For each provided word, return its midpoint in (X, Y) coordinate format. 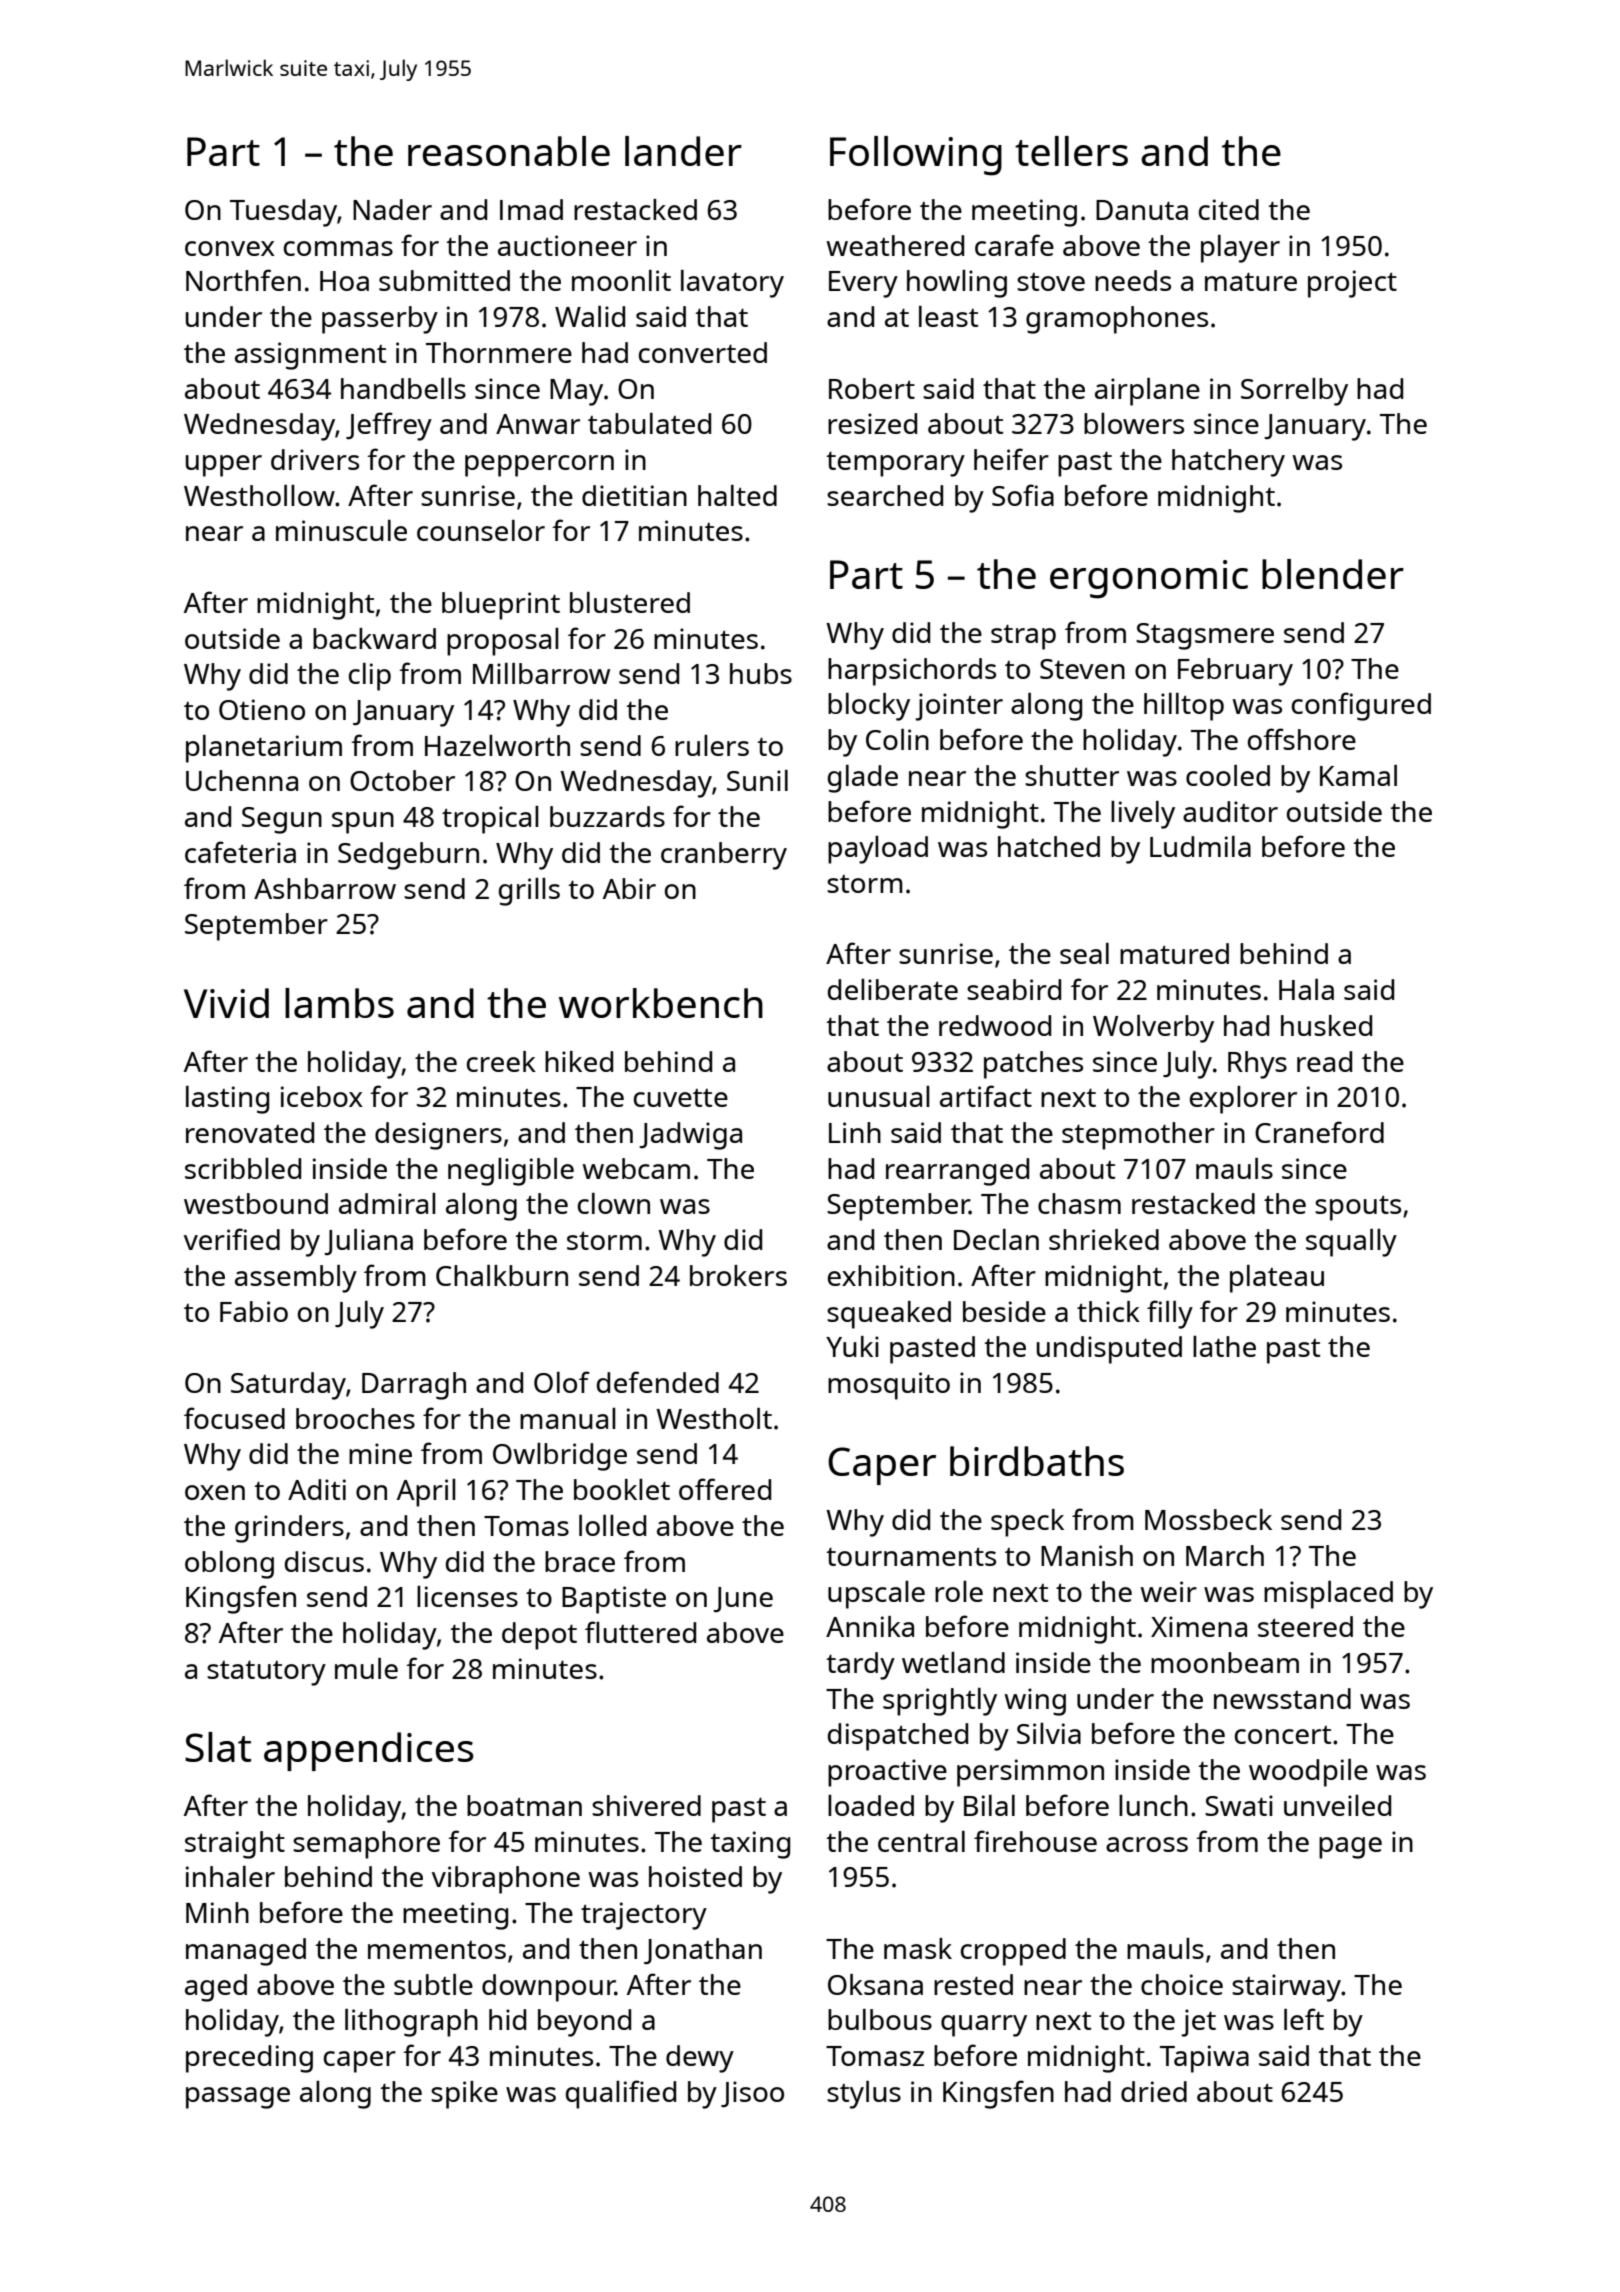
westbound (256, 1203)
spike (464, 2095)
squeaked (889, 1315)
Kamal (1358, 775)
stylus (864, 2095)
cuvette (681, 1098)
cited (1229, 209)
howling (957, 284)
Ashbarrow (325, 888)
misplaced (1328, 1595)
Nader (392, 209)
